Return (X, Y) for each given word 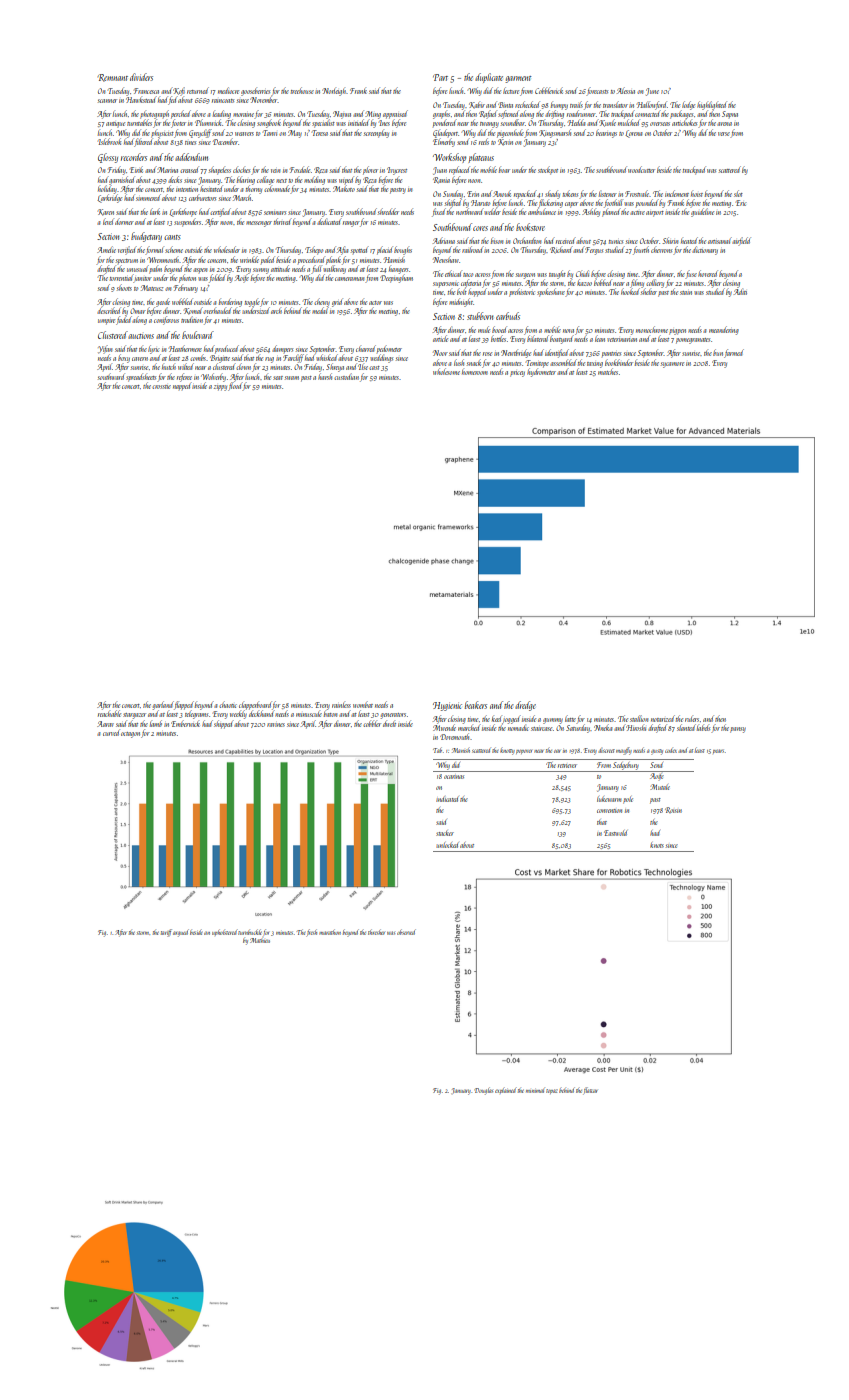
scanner (107, 101)
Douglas (483, 1091)
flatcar (591, 1090)
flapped (184, 706)
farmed (734, 353)
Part (440, 77)
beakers (476, 705)
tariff (166, 933)
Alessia (626, 90)
